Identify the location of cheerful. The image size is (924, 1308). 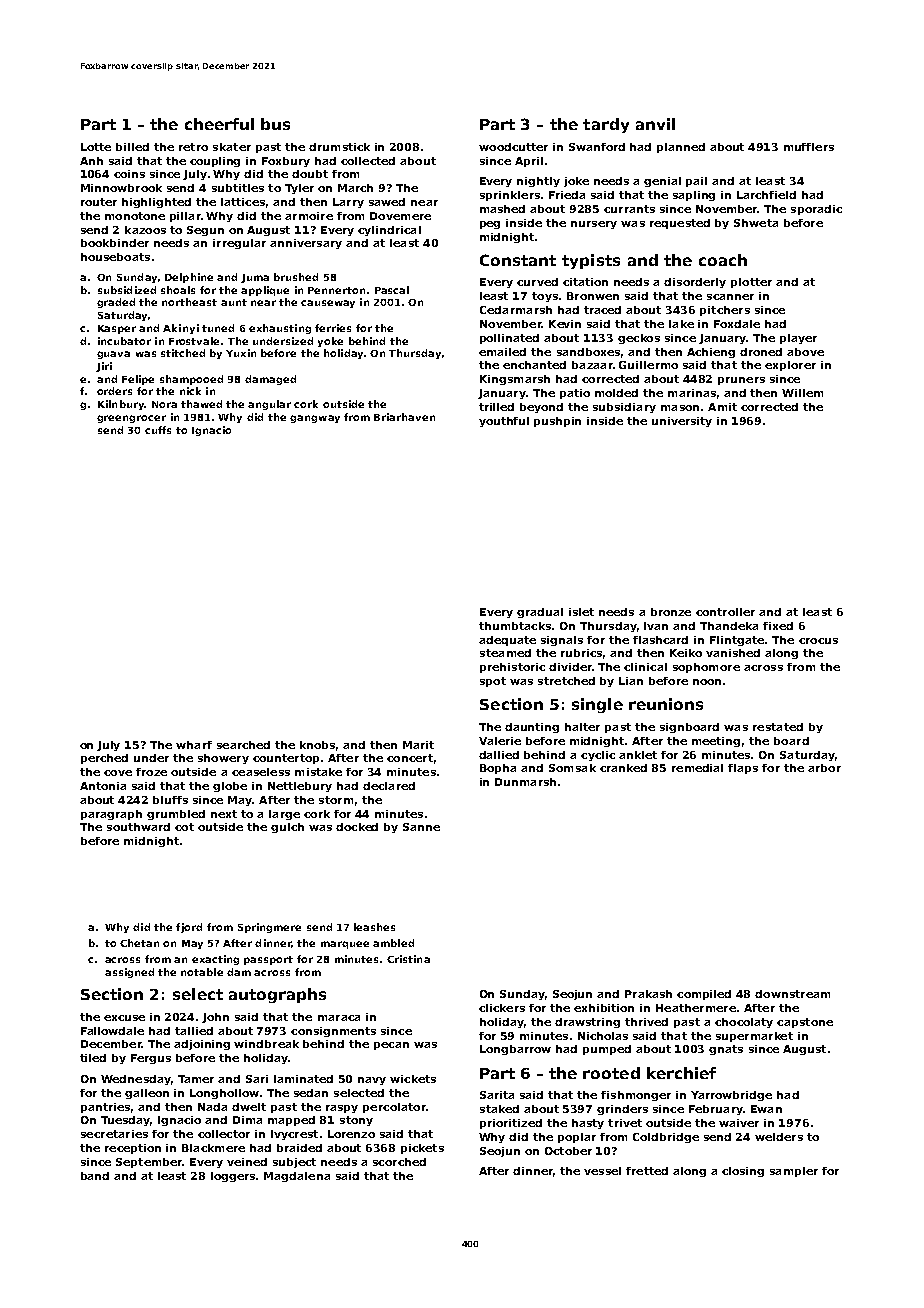
(219, 124).
